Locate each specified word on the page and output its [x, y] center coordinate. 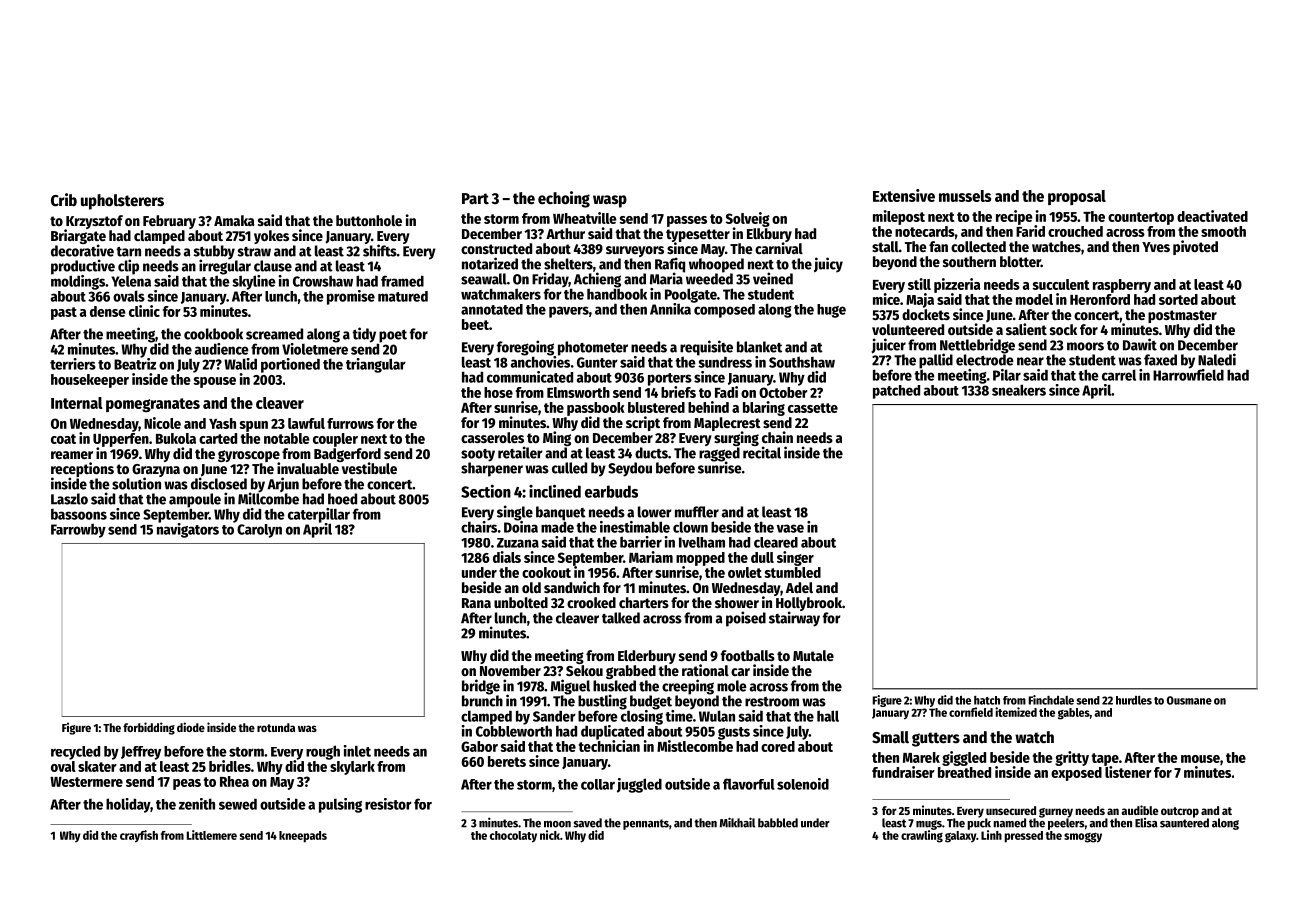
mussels [965, 196]
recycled [75, 753]
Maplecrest [727, 424]
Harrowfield [1188, 375]
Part [475, 198]
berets [507, 761]
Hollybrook [809, 604]
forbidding [149, 728]
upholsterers [122, 202]
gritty [1072, 758]
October [783, 392]
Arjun [283, 484]
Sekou [584, 670]
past [64, 313]
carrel [1119, 375]
